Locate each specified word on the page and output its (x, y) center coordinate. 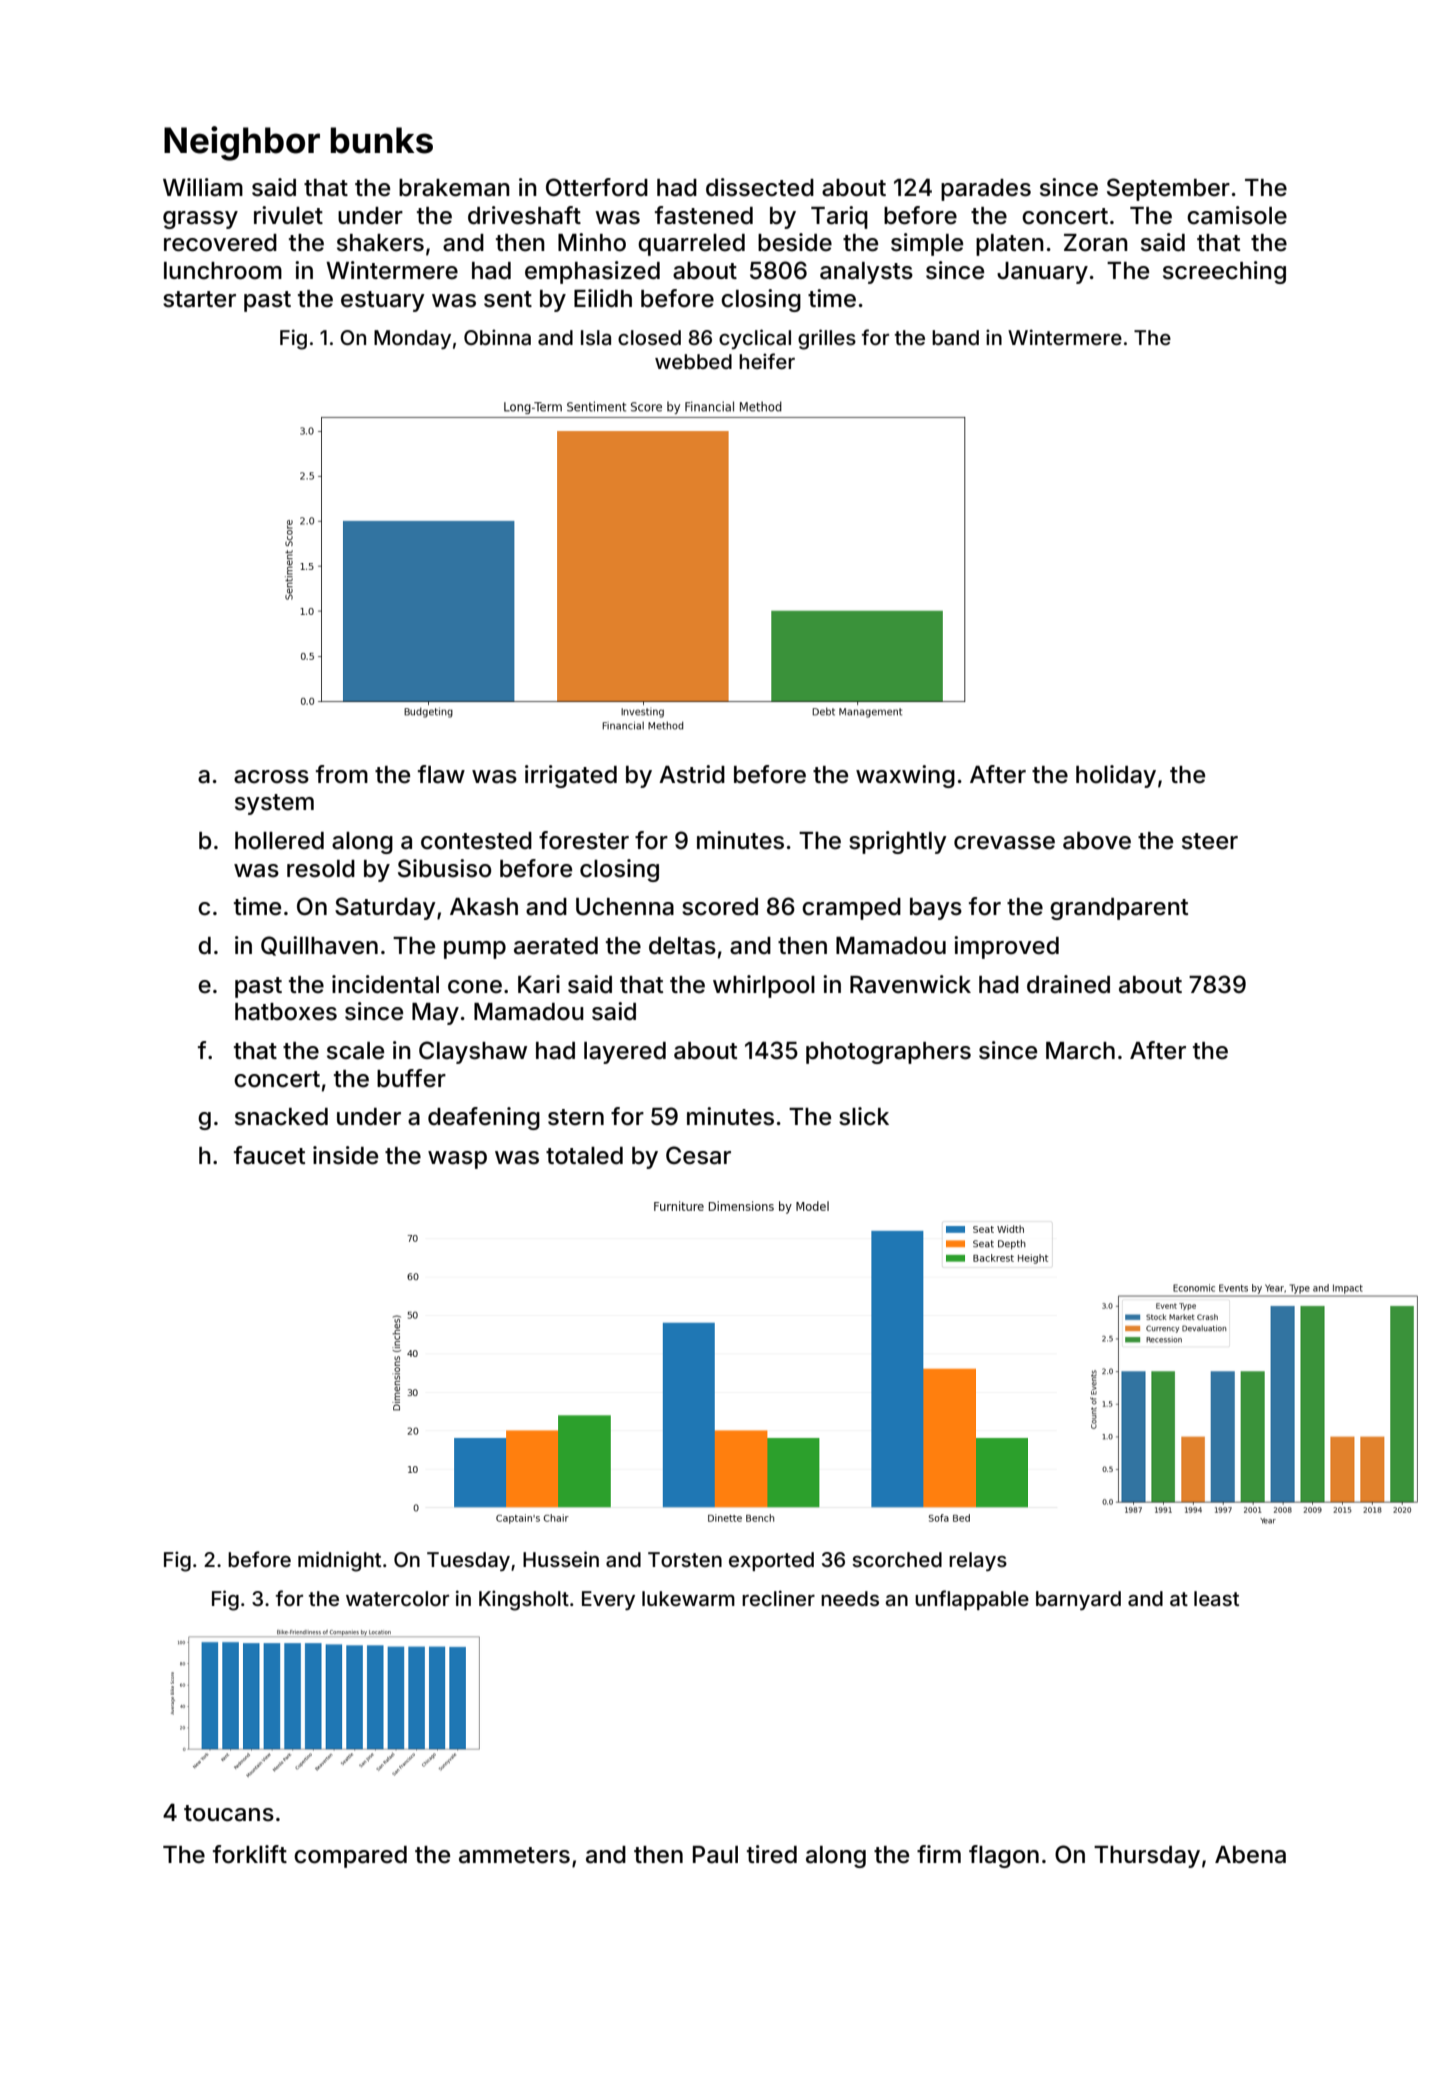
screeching (1224, 272)
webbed (693, 361)
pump (475, 950)
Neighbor (242, 143)
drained (1068, 984)
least (1216, 1598)
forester (584, 840)
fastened (704, 215)
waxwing (905, 776)
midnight (339, 1561)
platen (1010, 245)
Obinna (497, 337)
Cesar (698, 1155)
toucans (229, 1813)
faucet (269, 1155)
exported (771, 1561)
